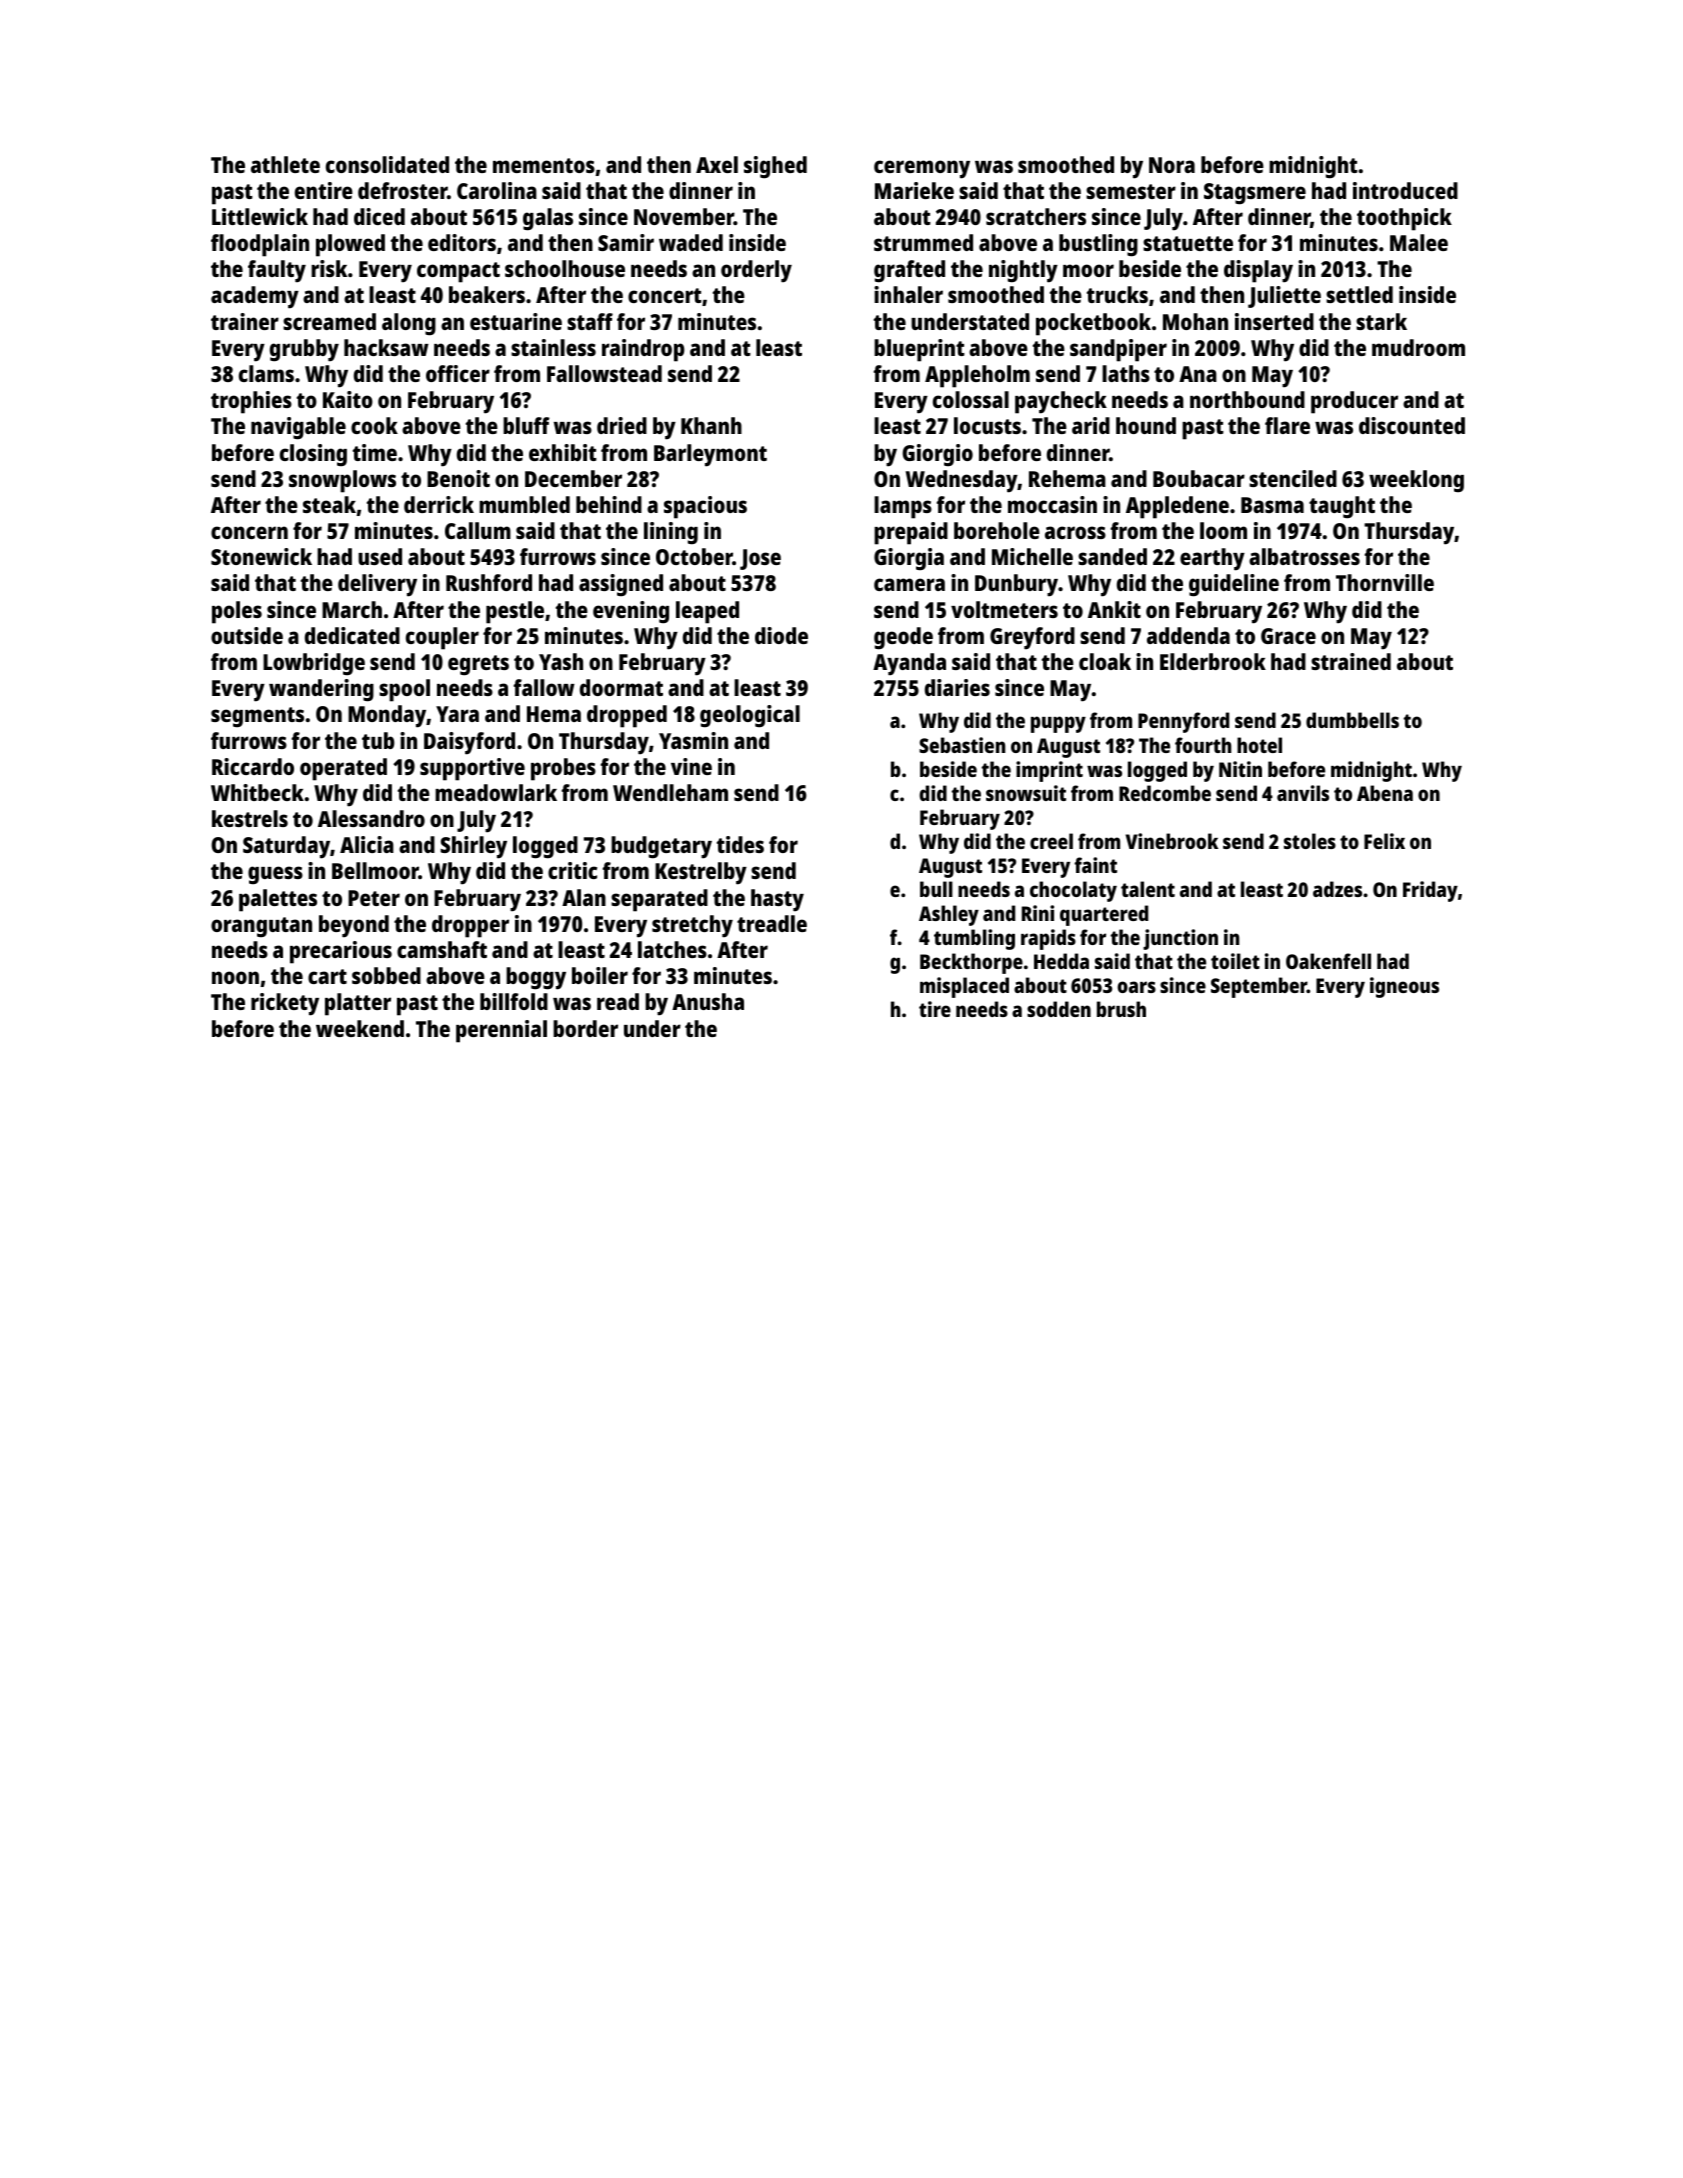  Describe the element at coordinates (707, 612) in the screenshot. I see `leaped` at that location.
